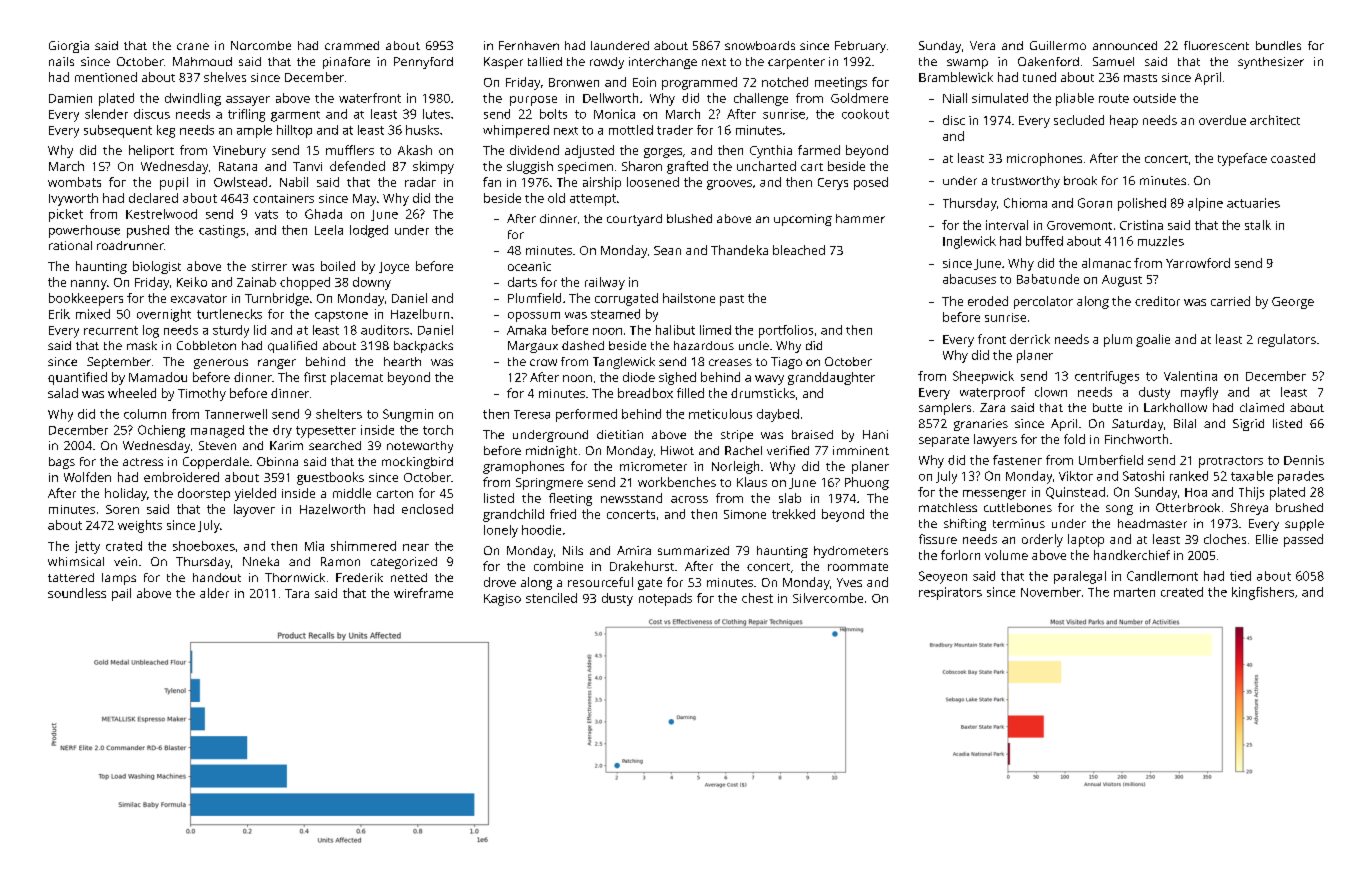 Image resolution: width=1372 pixels, height=887 pixels. I want to click on hammer, so click(860, 218).
